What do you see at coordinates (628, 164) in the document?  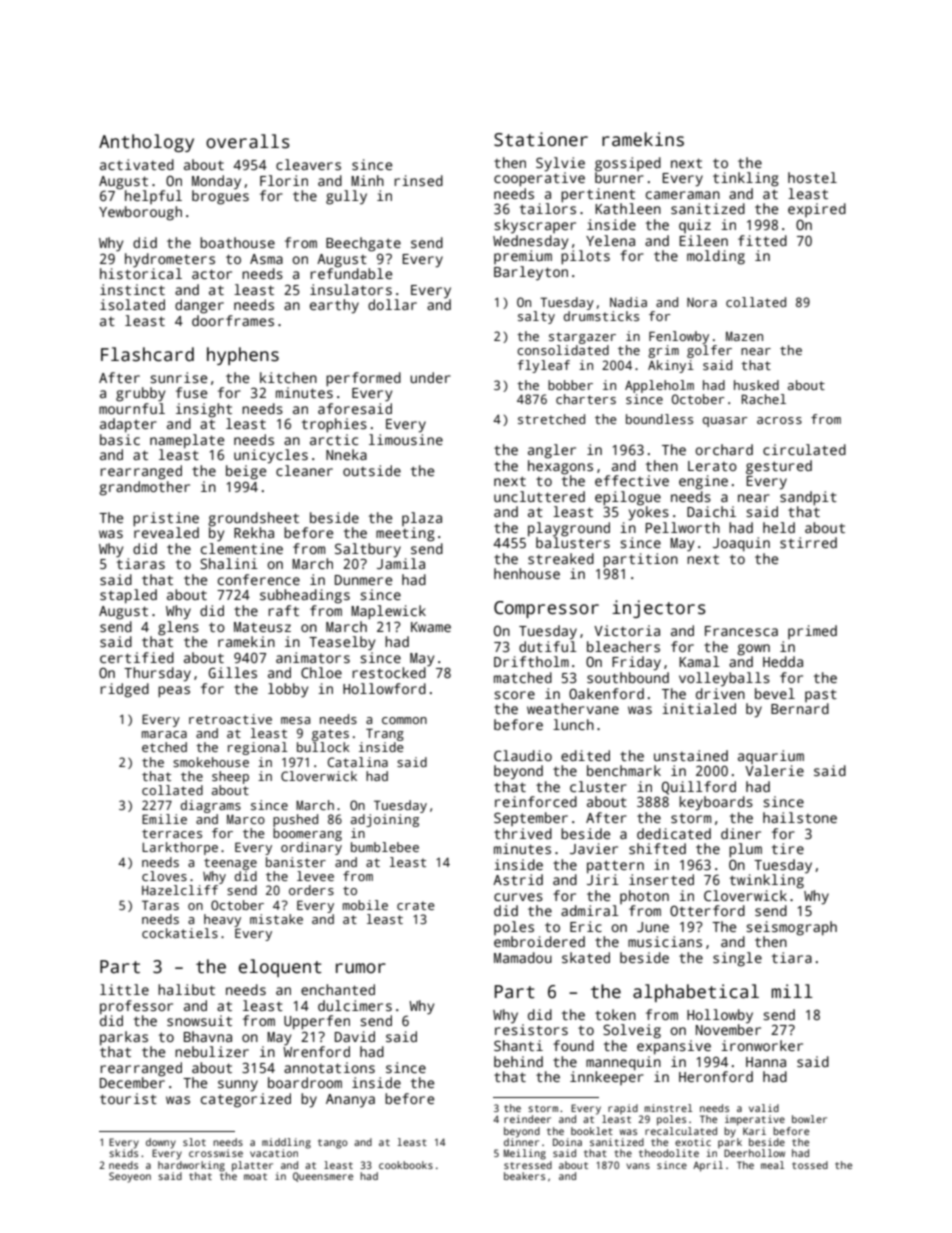 I see `gossiped` at bounding box center [628, 164].
